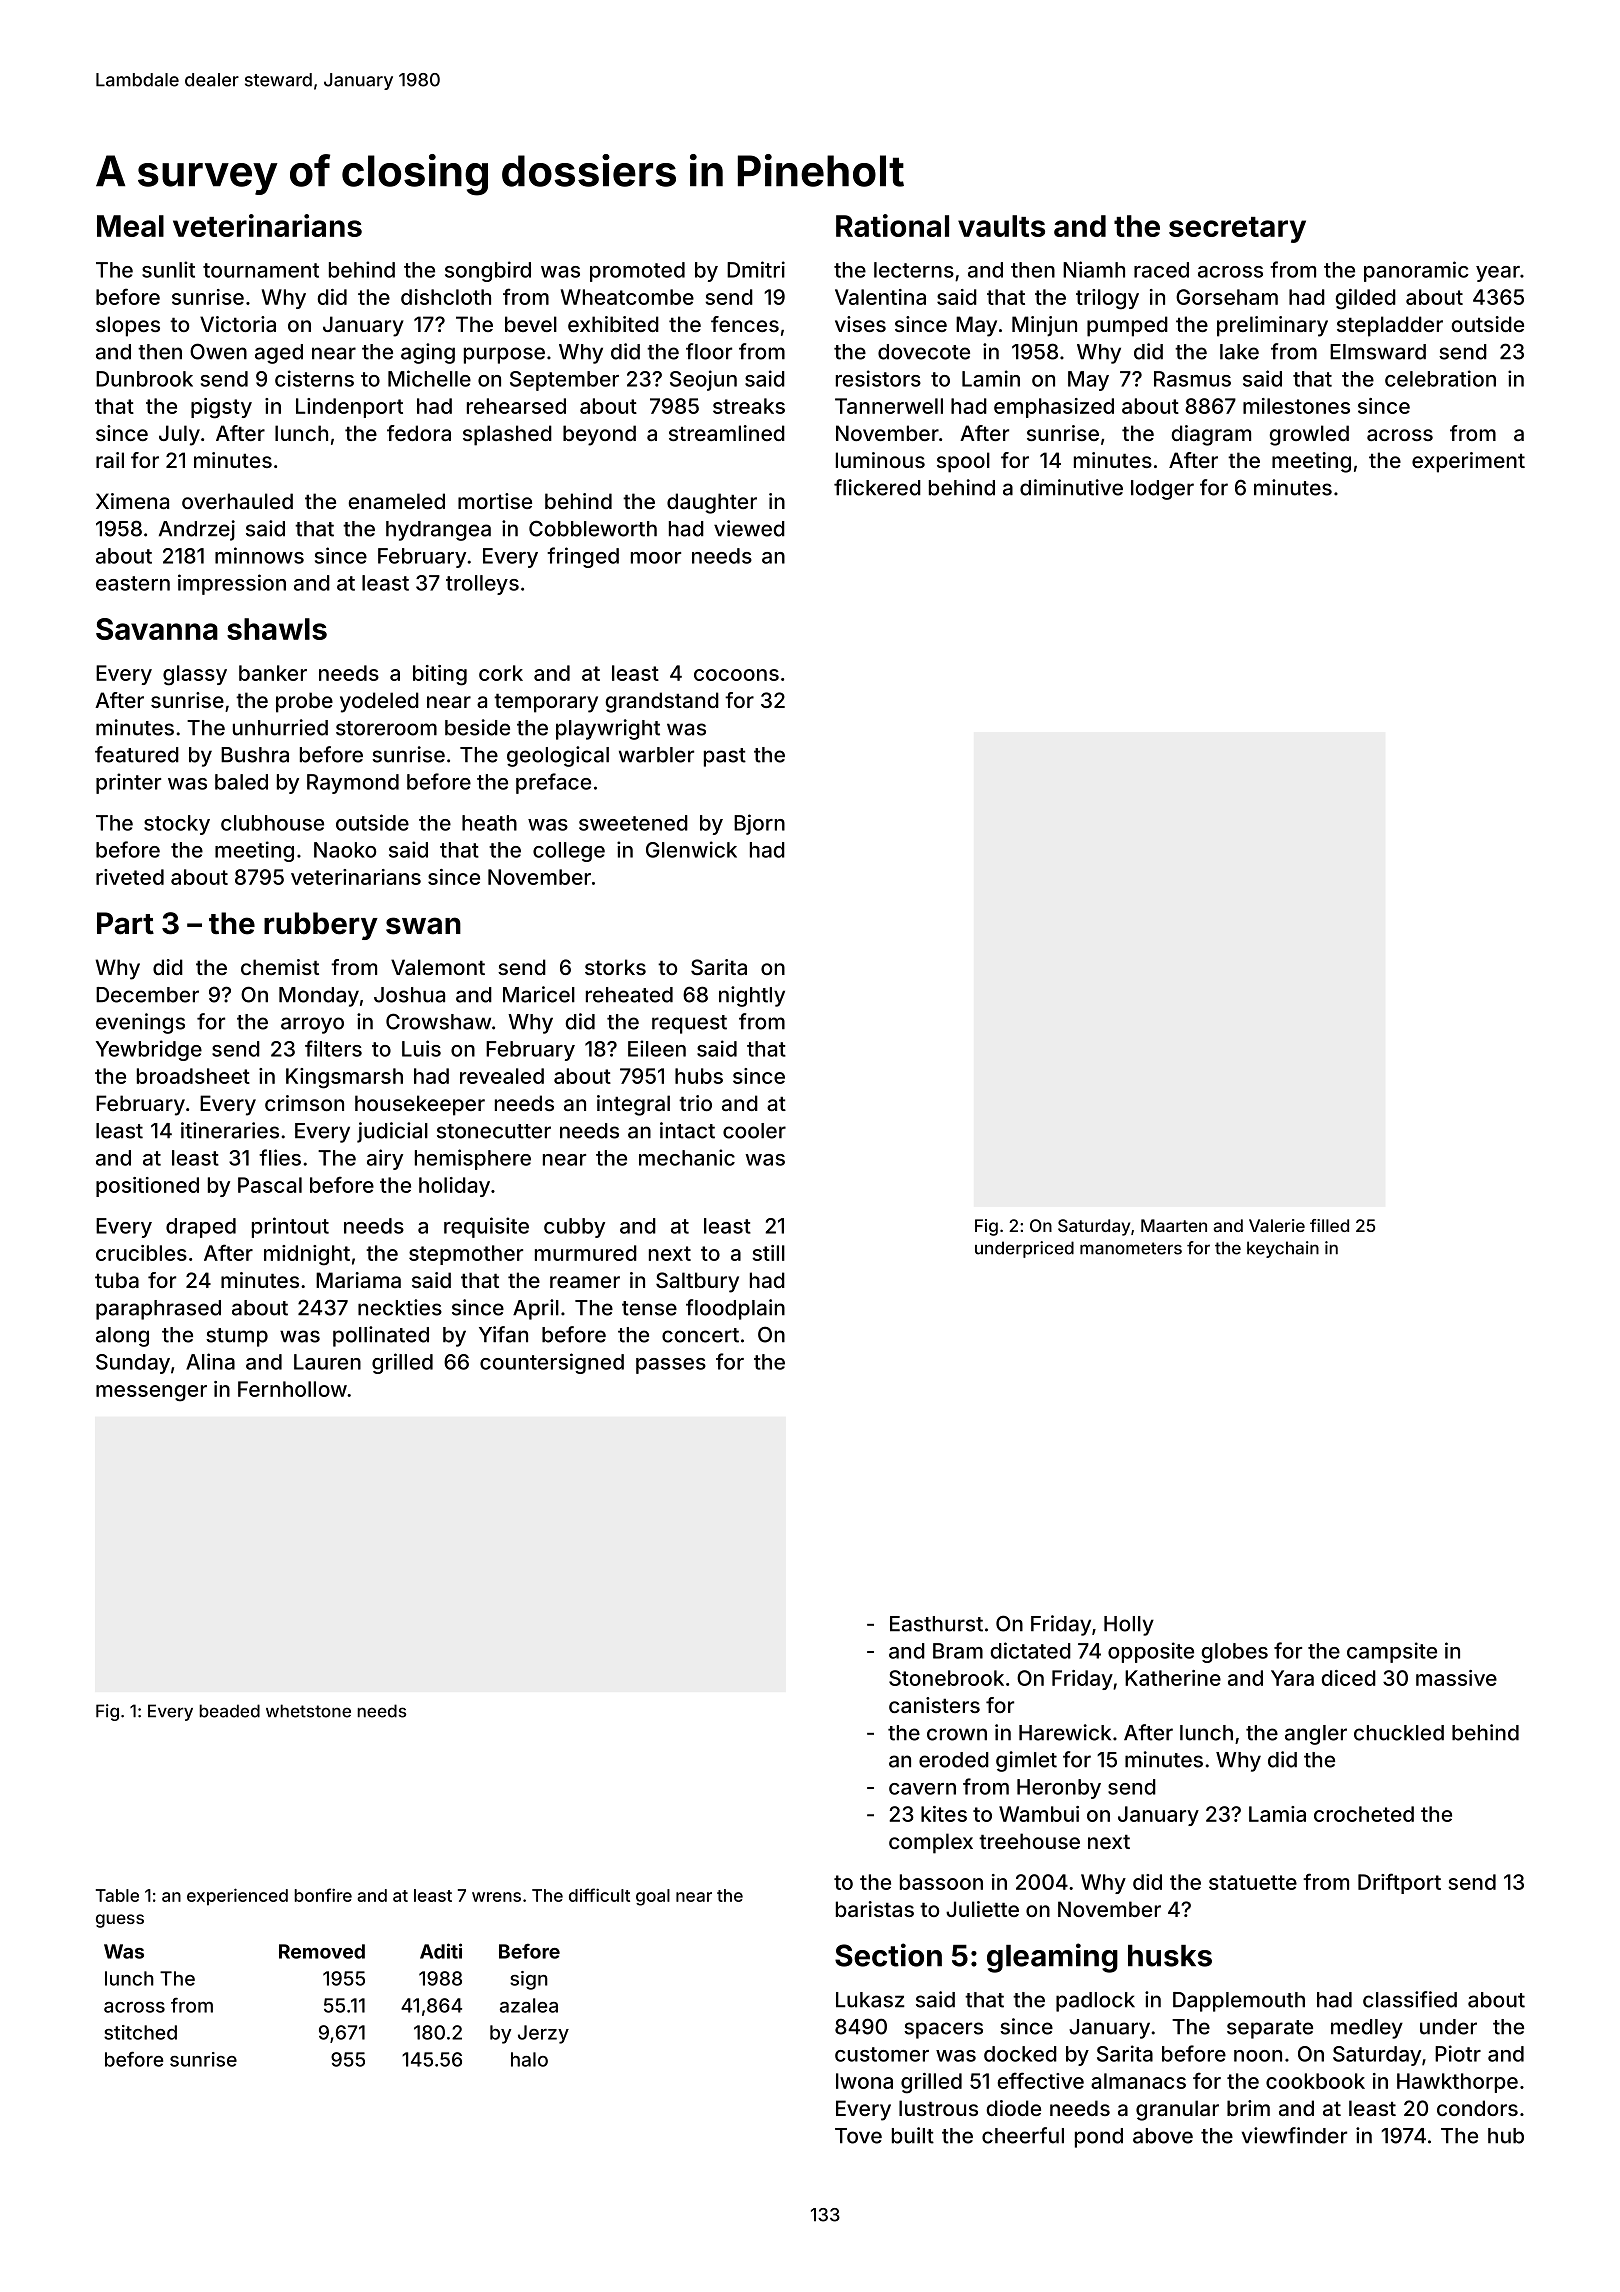 The width and height of the screenshot is (1620, 2292). Describe the element at coordinates (110, 460) in the screenshot. I see `rail` at that location.
